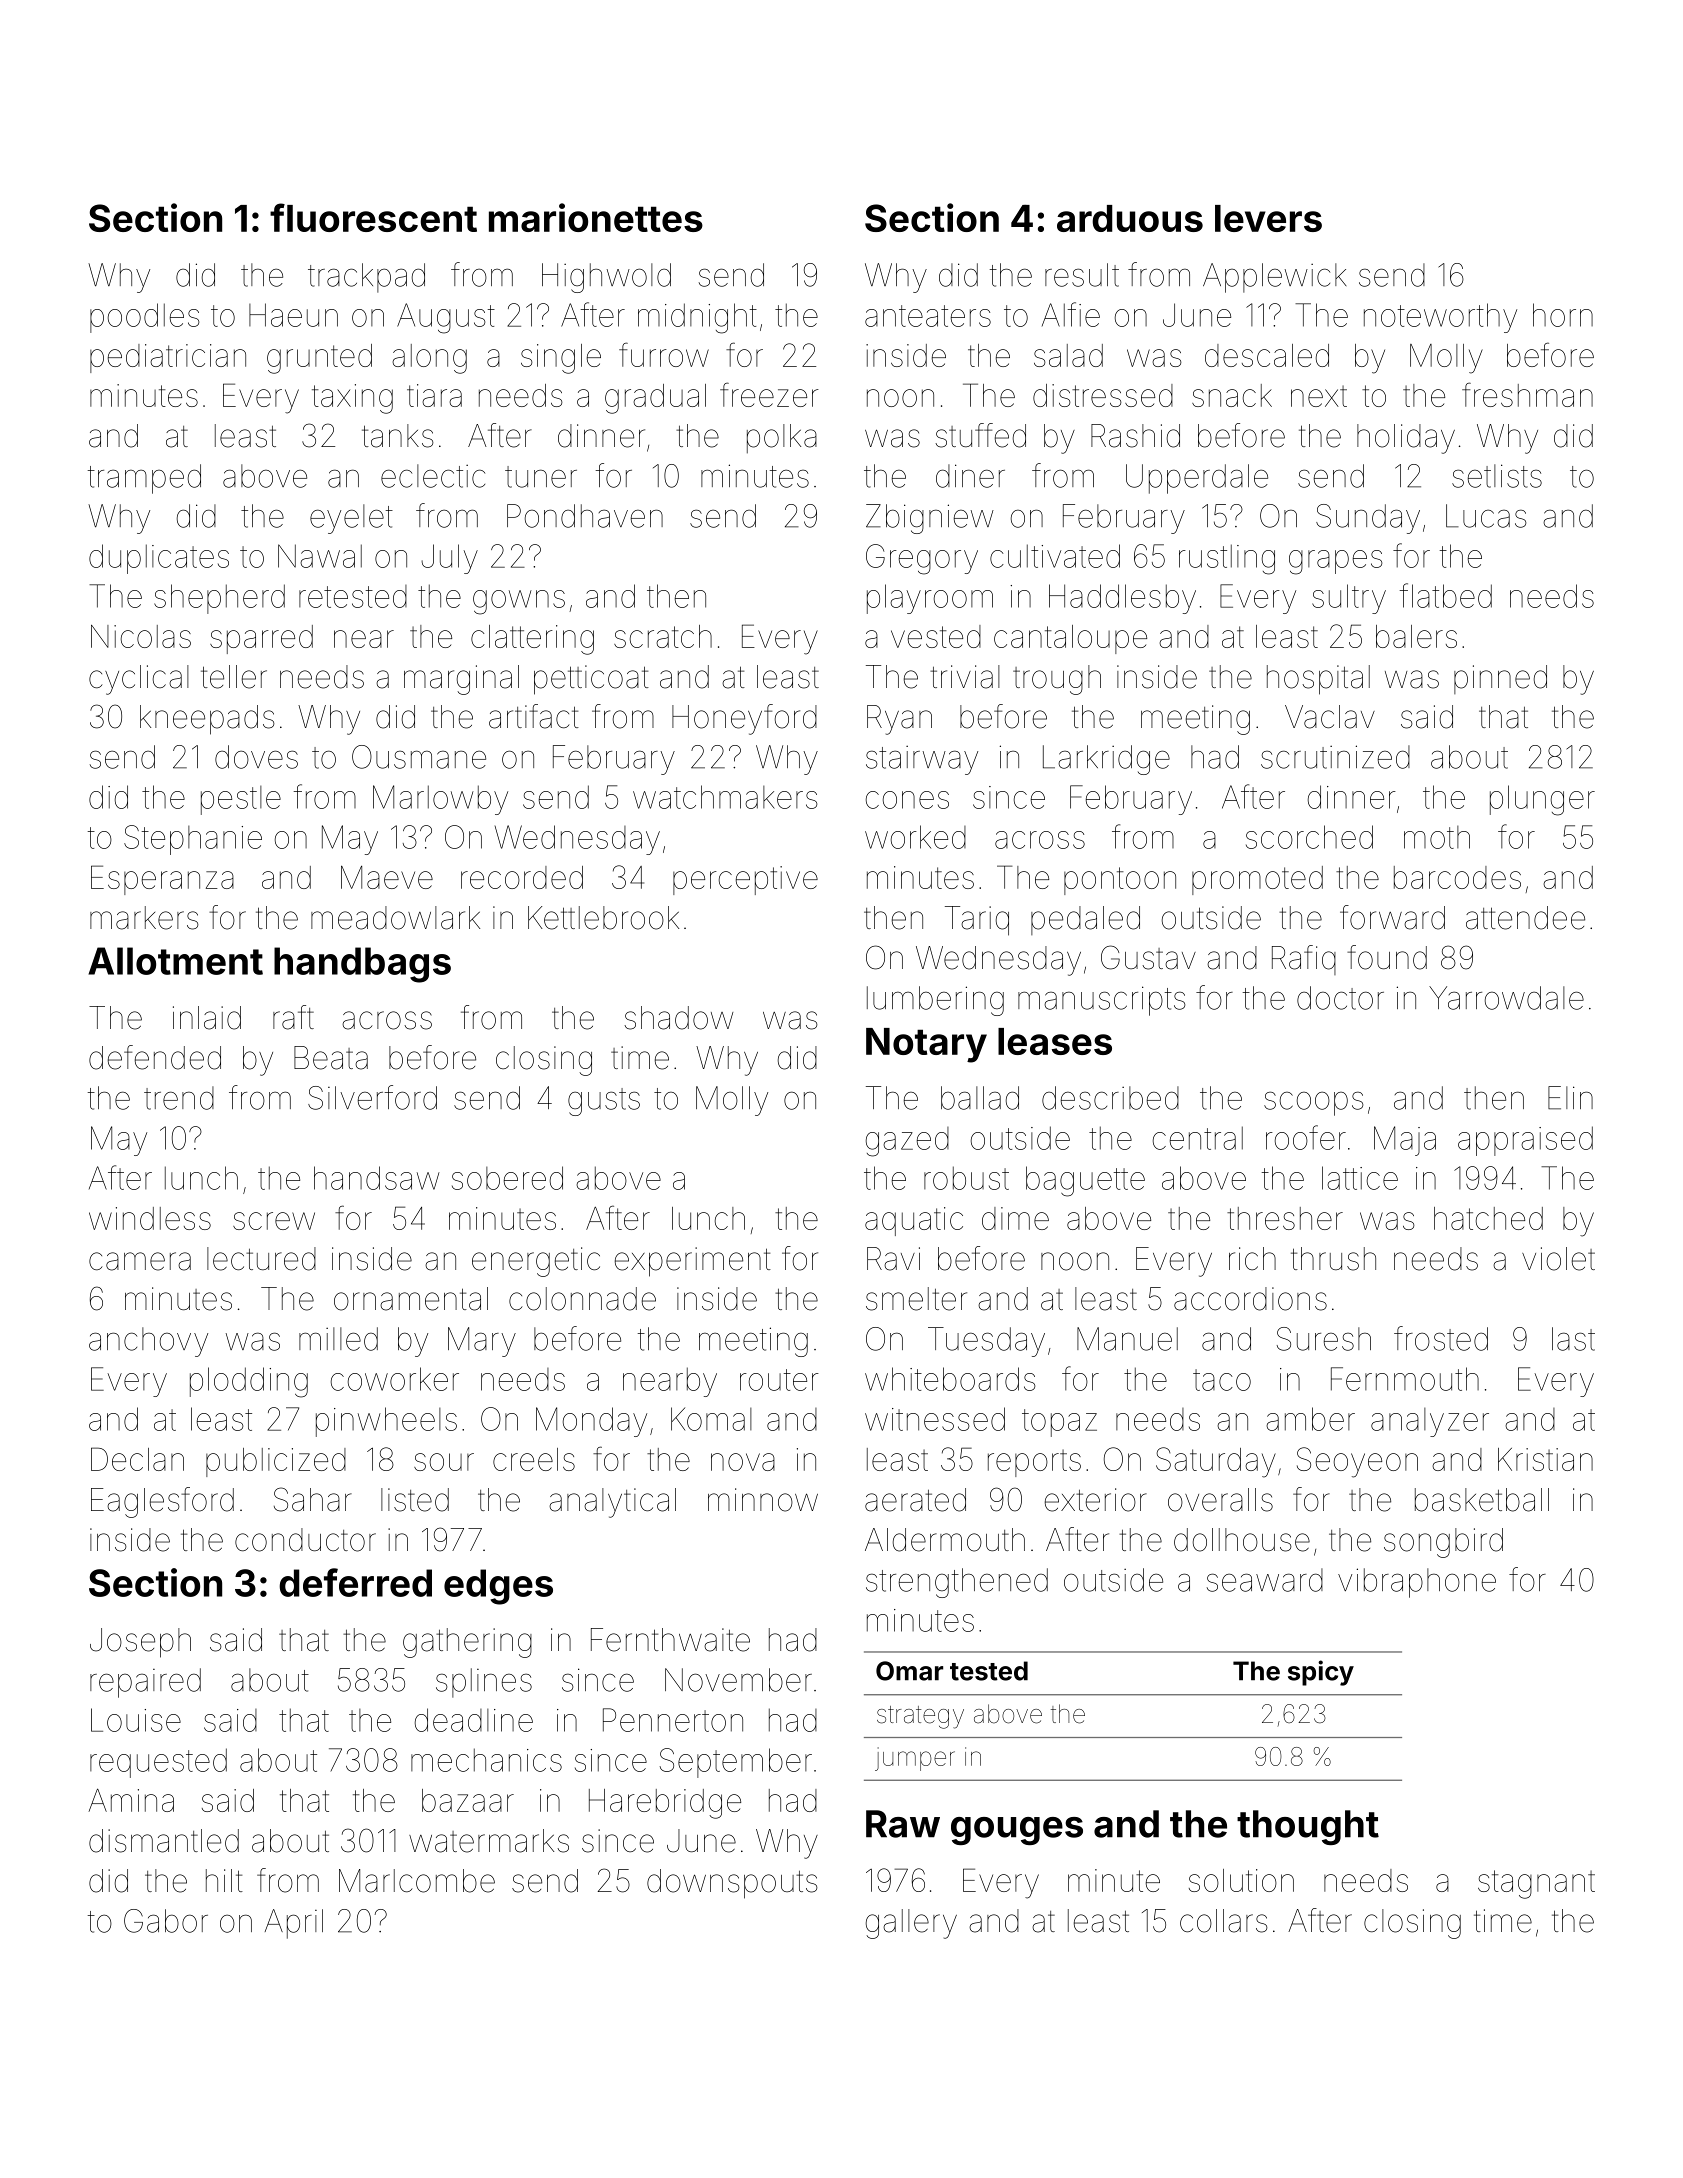 This screenshot has width=1683, height=2178. Describe the element at coordinates (158, 1763) in the screenshot. I see `requested` at that location.
